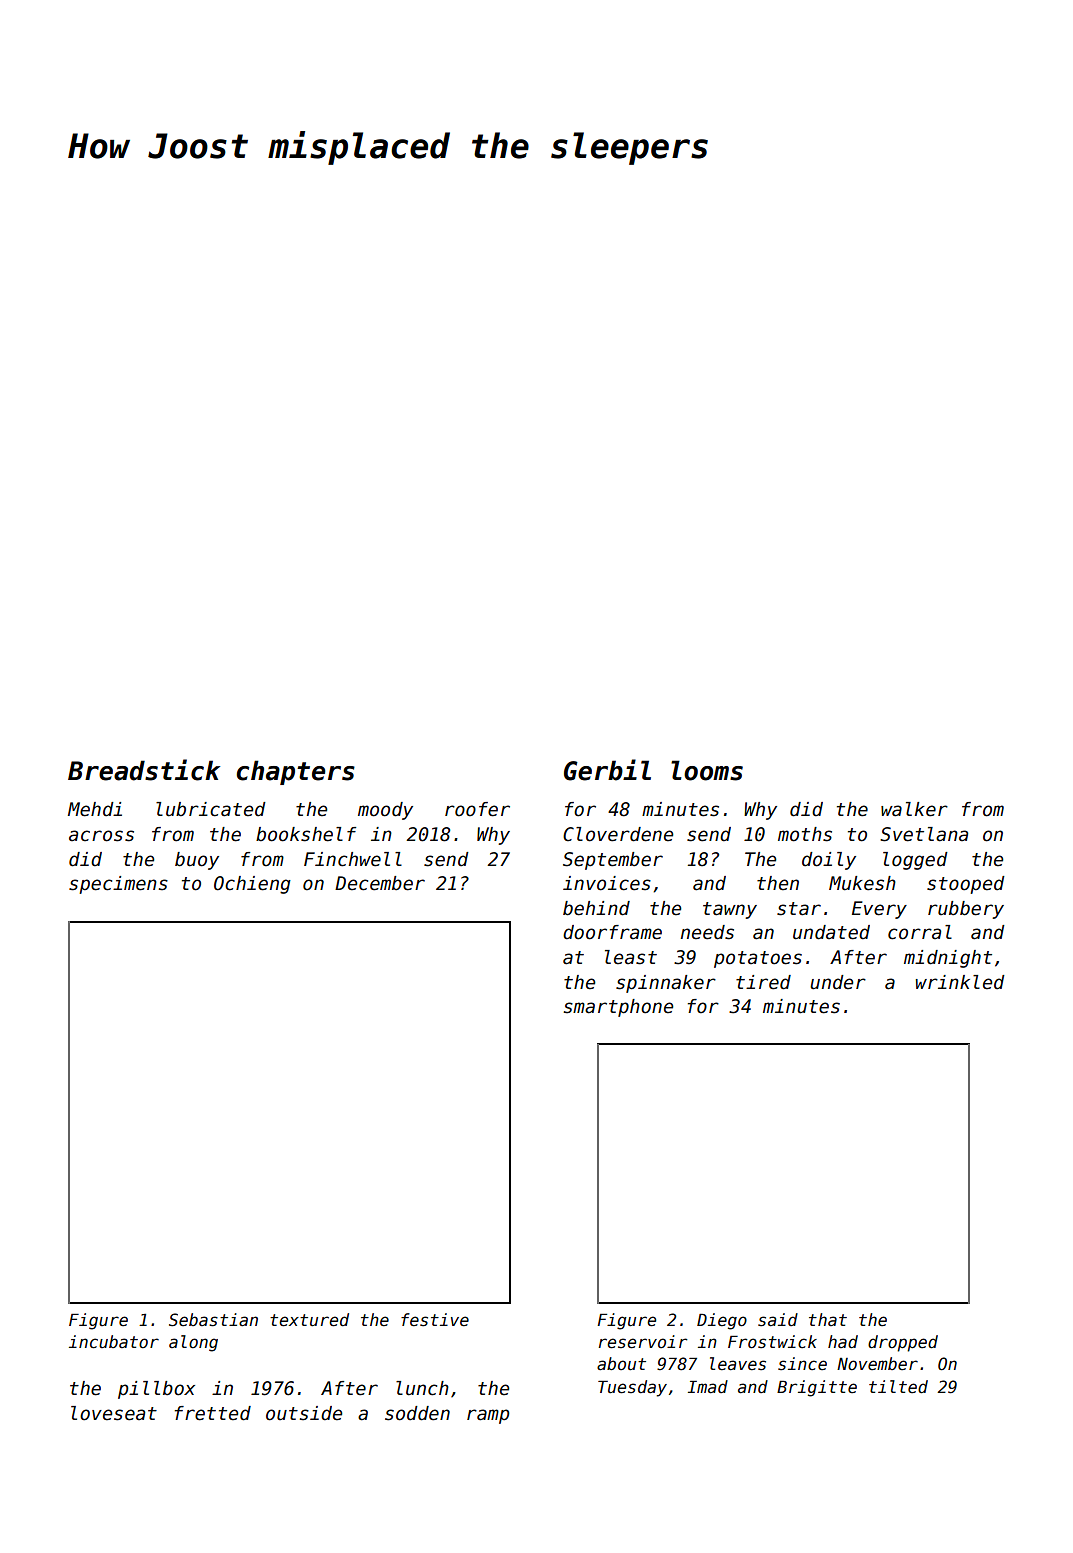  Describe the element at coordinates (380, 883) in the screenshot. I see `December` at that location.
